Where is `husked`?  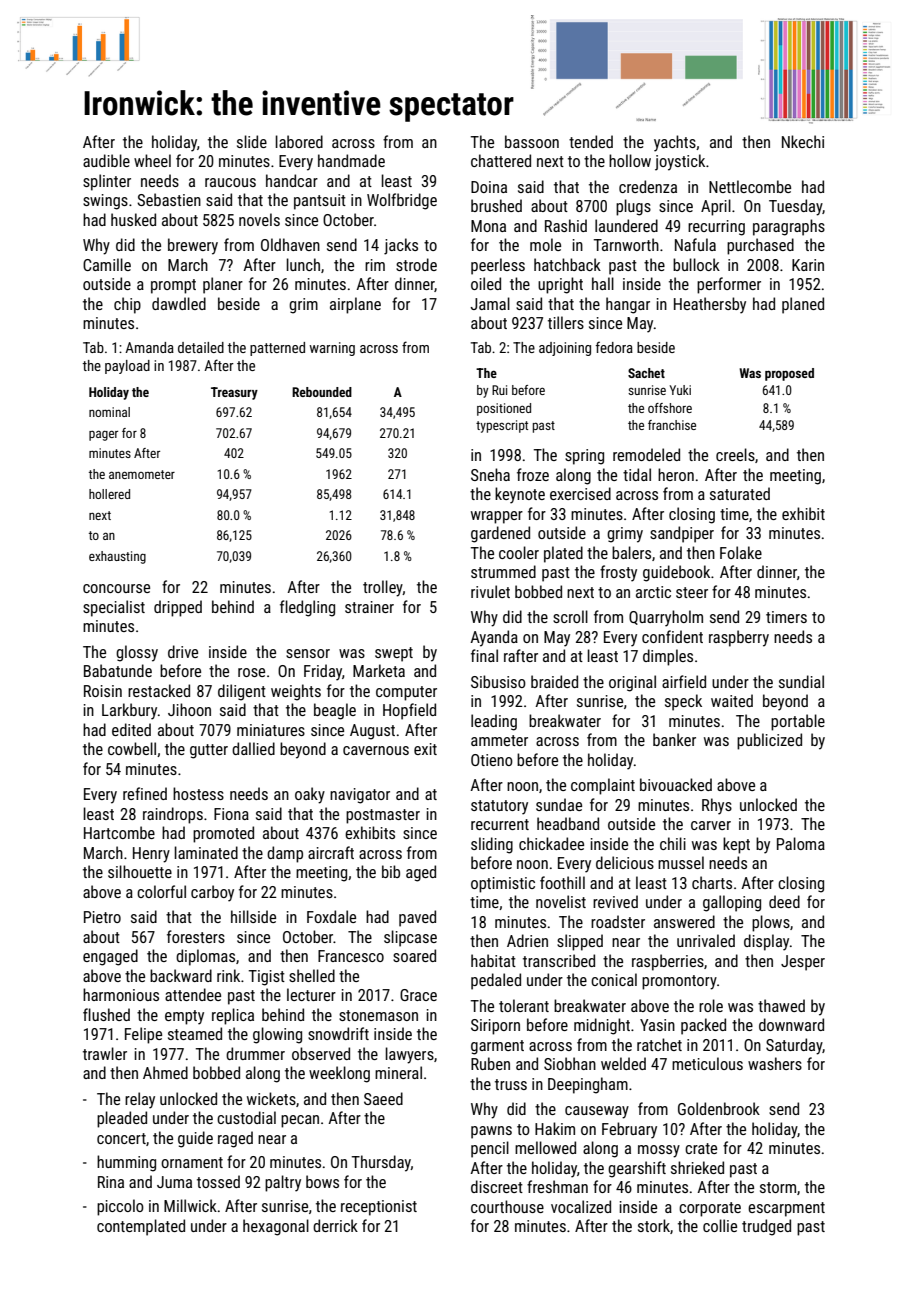
husked is located at coordinates (133, 219).
